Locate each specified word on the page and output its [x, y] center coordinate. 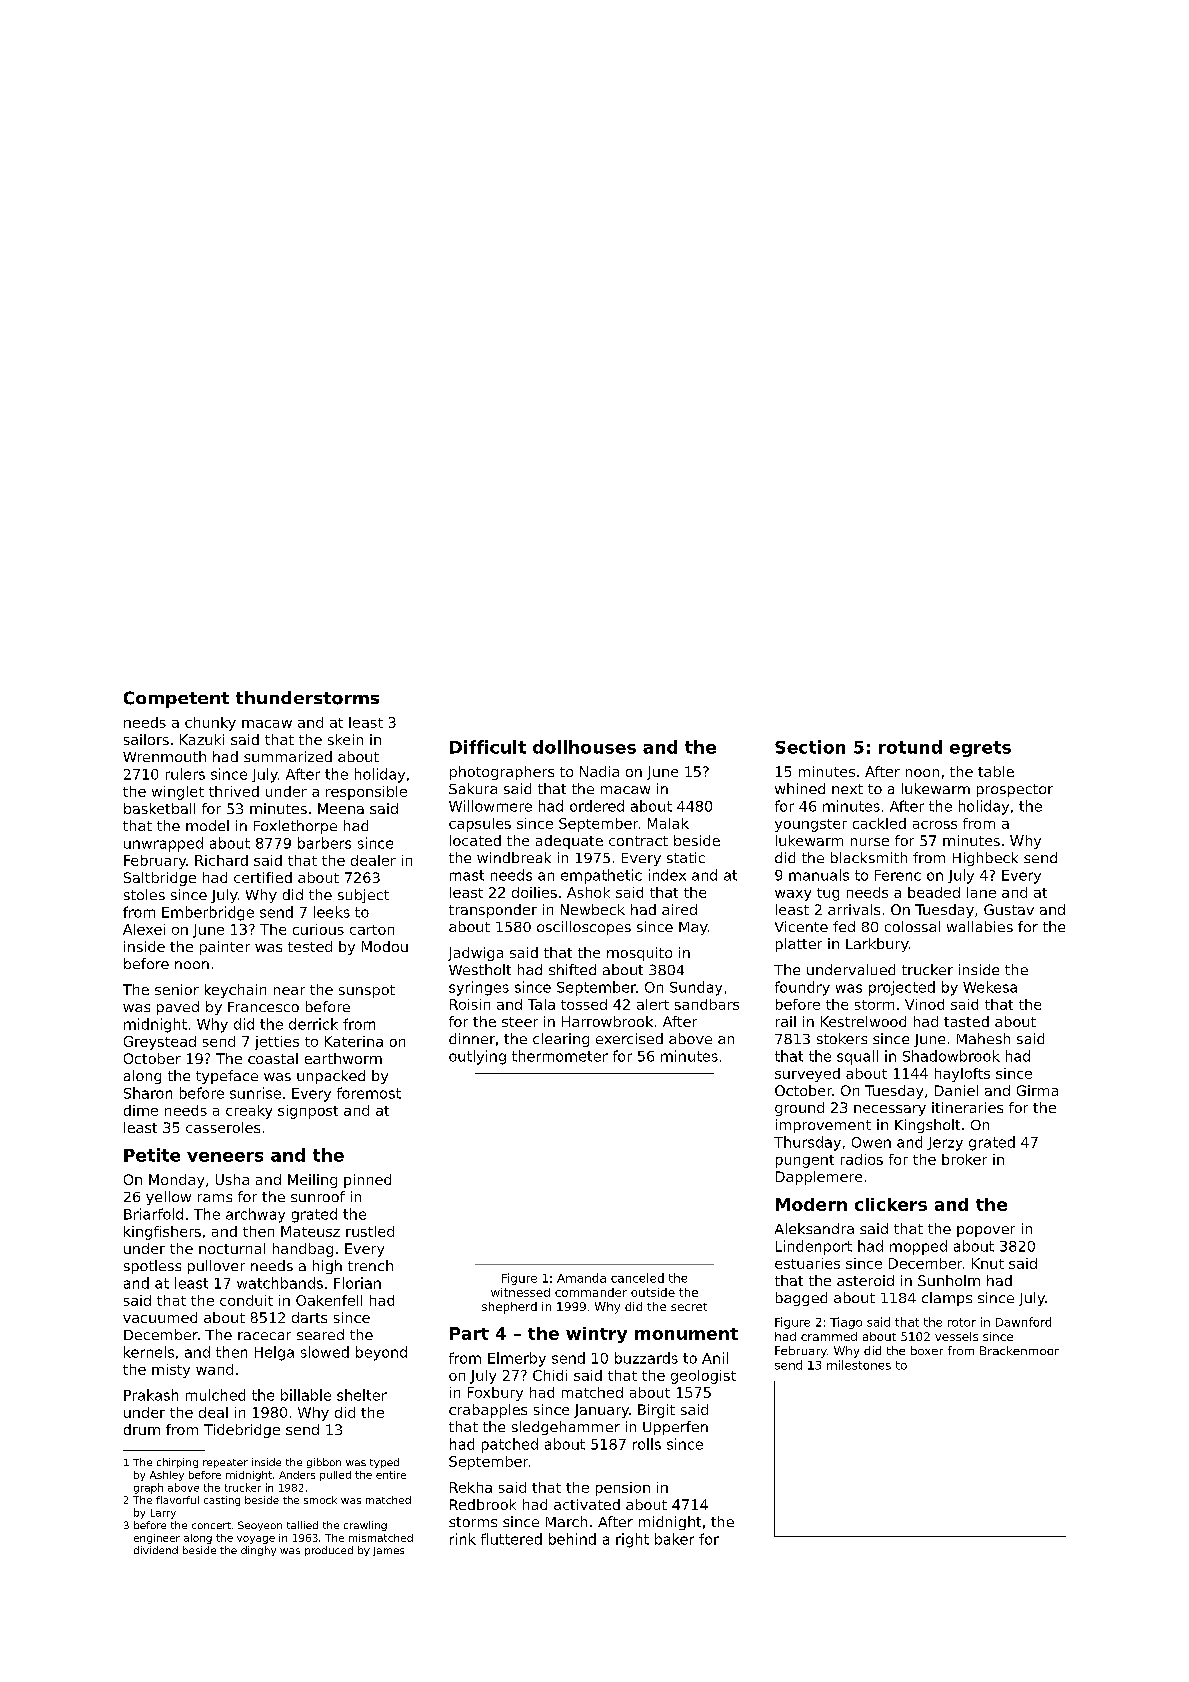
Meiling [312, 1181]
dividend [156, 1550]
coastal [273, 1058]
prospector [1015, 790]
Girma [1037, 1090]
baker [674, 1539]
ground [799, 1109]
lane [981, 892]
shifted [572, 969]
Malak [668, 823]
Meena [341, 808]
